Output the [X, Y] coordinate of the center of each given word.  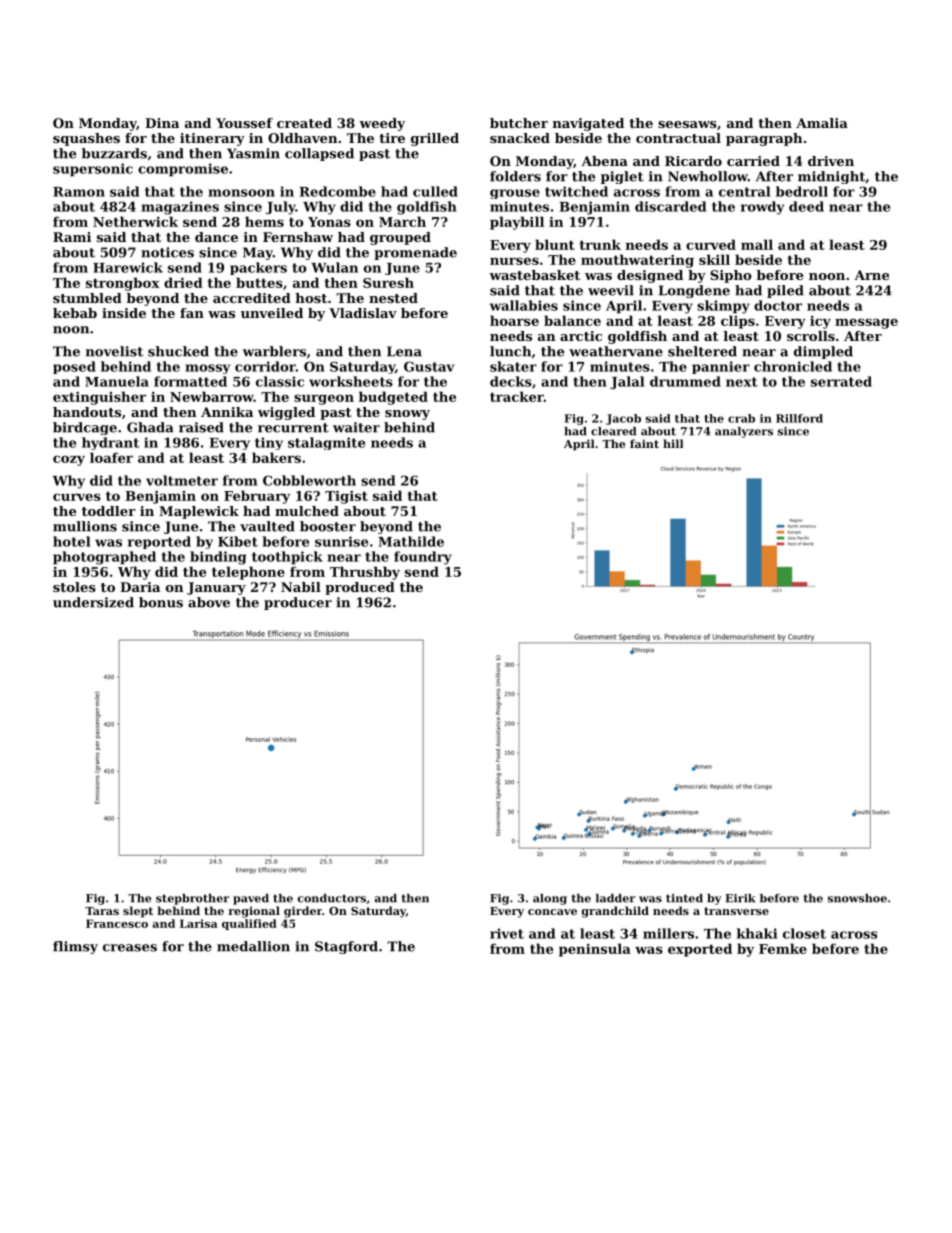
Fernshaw [298, 237]
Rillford [799, 418]
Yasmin [253, 153]
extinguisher [99, 398]
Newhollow [708, 176]
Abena [604, 161]
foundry [423, 558]
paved [251, 899]
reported [159, 542]
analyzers [744, 432]
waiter [356, 427]
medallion [253, 946]
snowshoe [857, 898]
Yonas [329, 222]
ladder [615, 898]
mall [757, 244]
